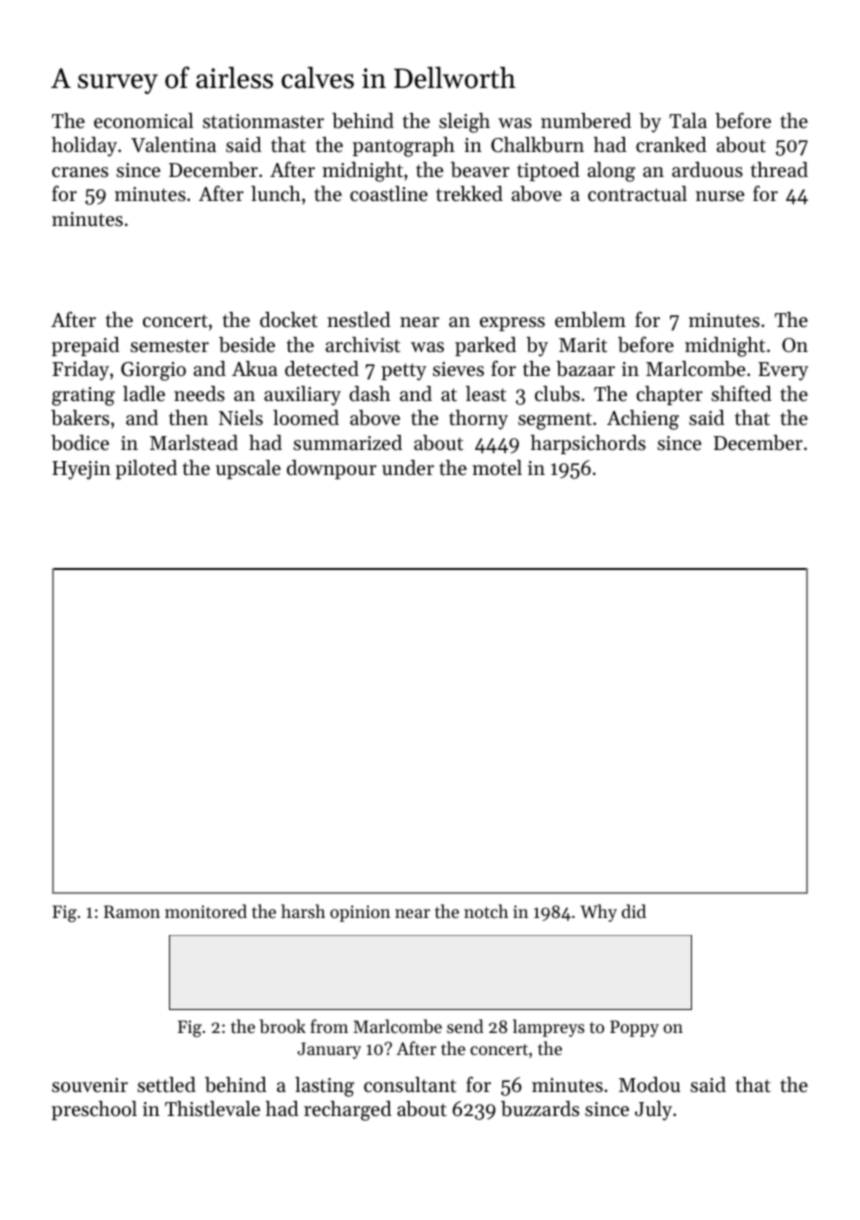  I want to click on nurse, so click(720, 196).
